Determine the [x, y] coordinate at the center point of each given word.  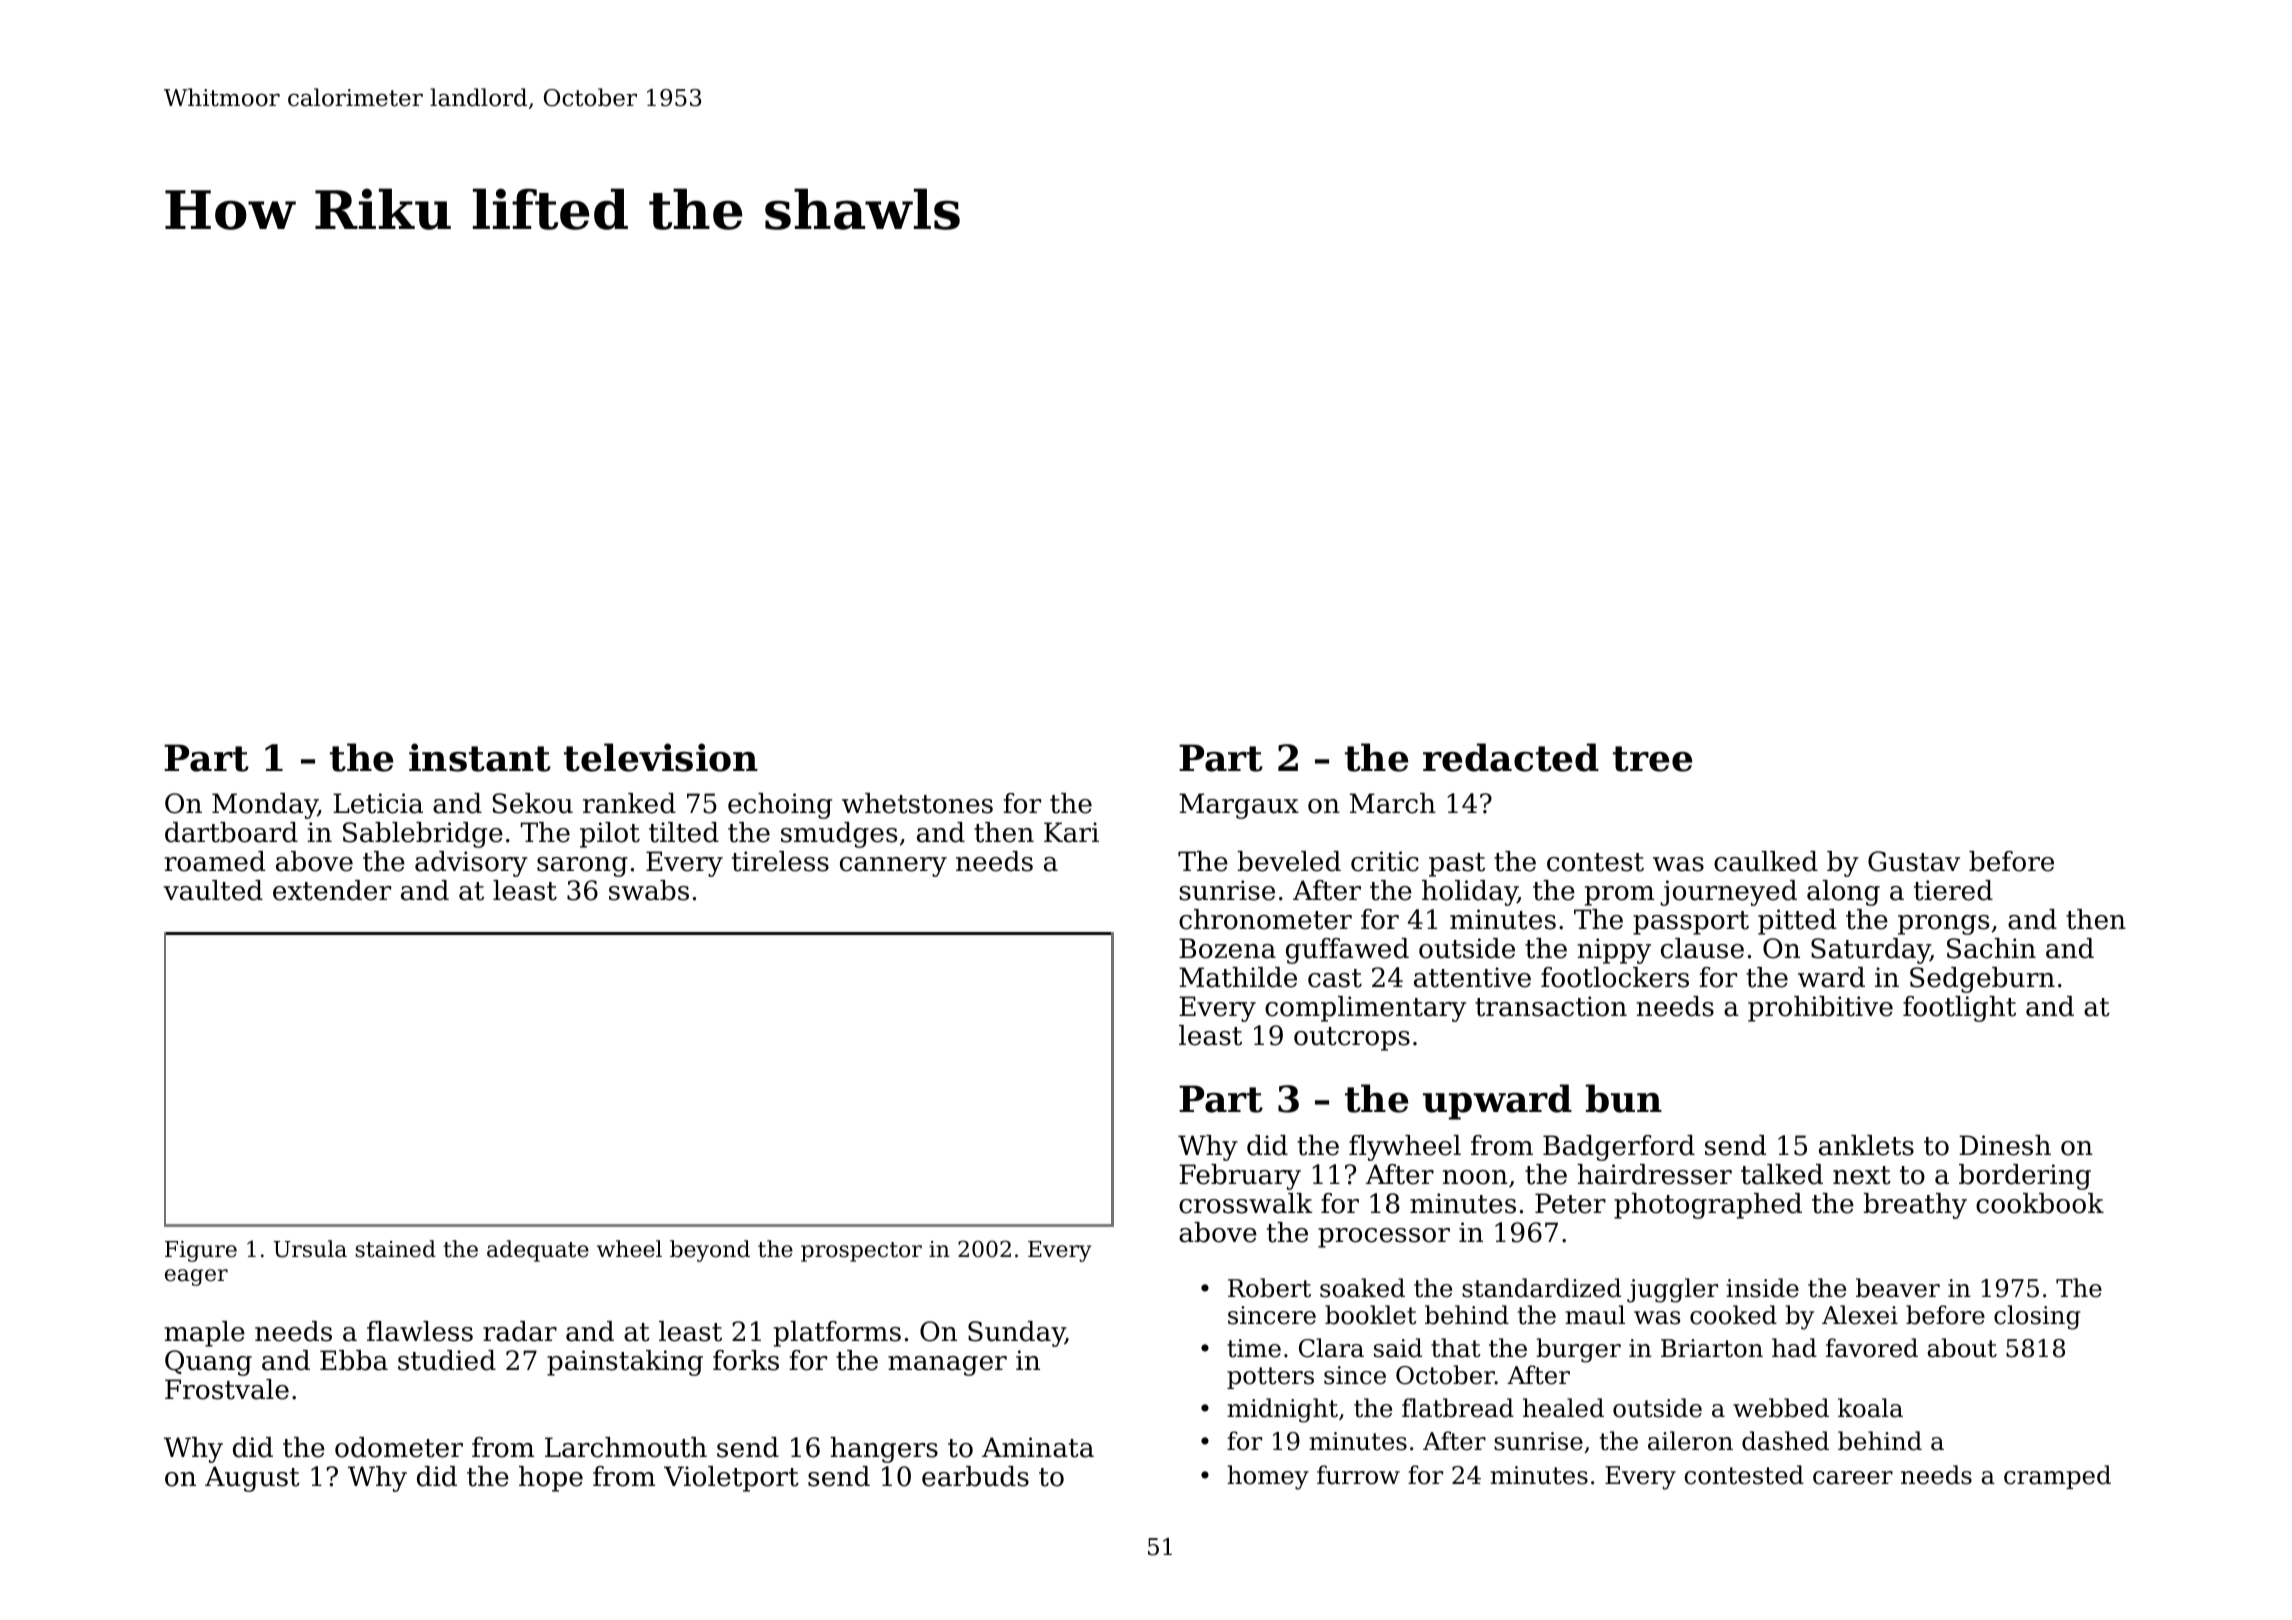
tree [1652, 759]
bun [1624, 1098]
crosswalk [1246, 1203]
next [1862, 1175]
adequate [538, 1251]
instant [480, 757]
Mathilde [1238, 977]
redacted [1511, 757]
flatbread [1458, 1408]
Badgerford [1619, 1148]
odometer [399, 1447]
